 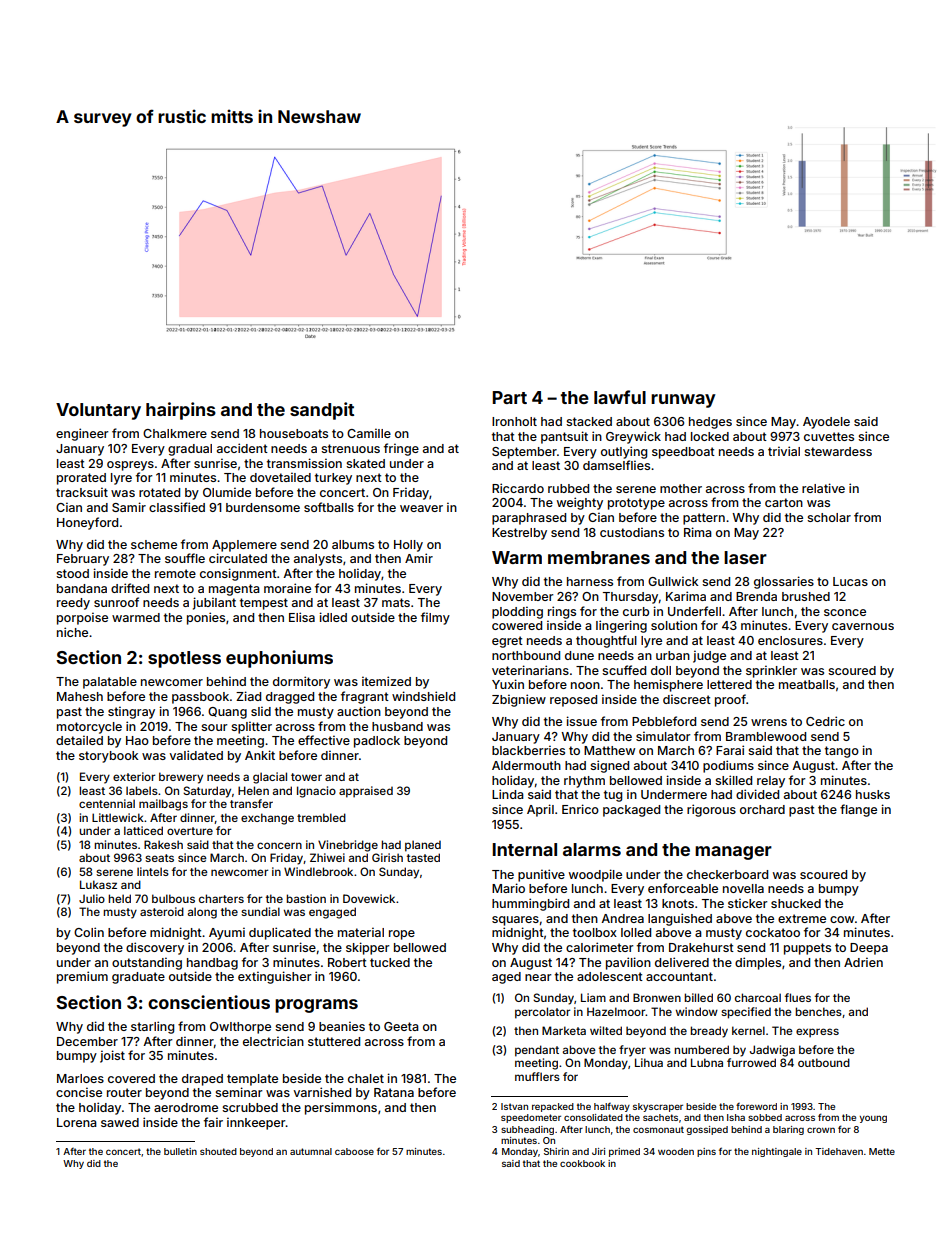 I want to click on motorcycle, so click(x=89, y=728).
